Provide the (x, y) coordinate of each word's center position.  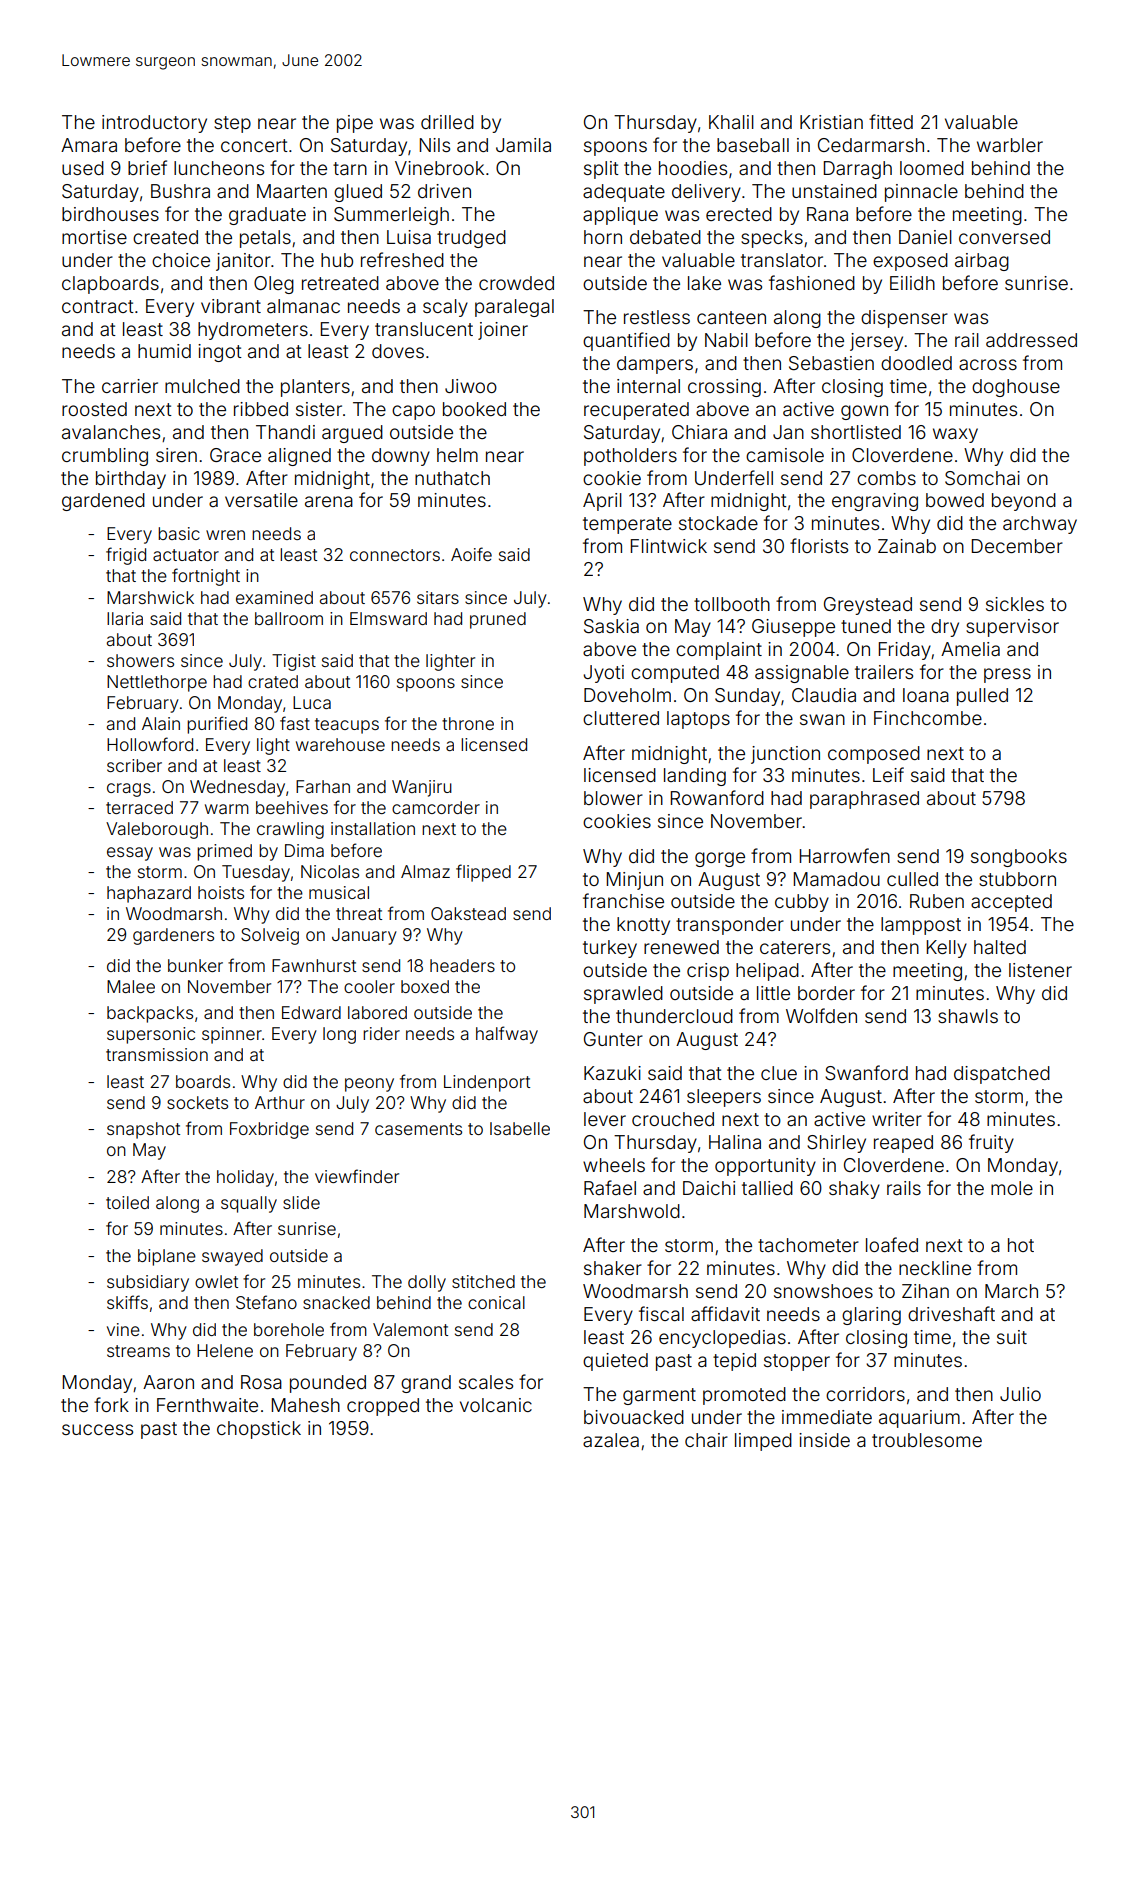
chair (706, 1440)
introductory (154, 124)
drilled (447, 122)
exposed (910, 262)
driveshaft (951, 1313)
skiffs (127, 1302)
